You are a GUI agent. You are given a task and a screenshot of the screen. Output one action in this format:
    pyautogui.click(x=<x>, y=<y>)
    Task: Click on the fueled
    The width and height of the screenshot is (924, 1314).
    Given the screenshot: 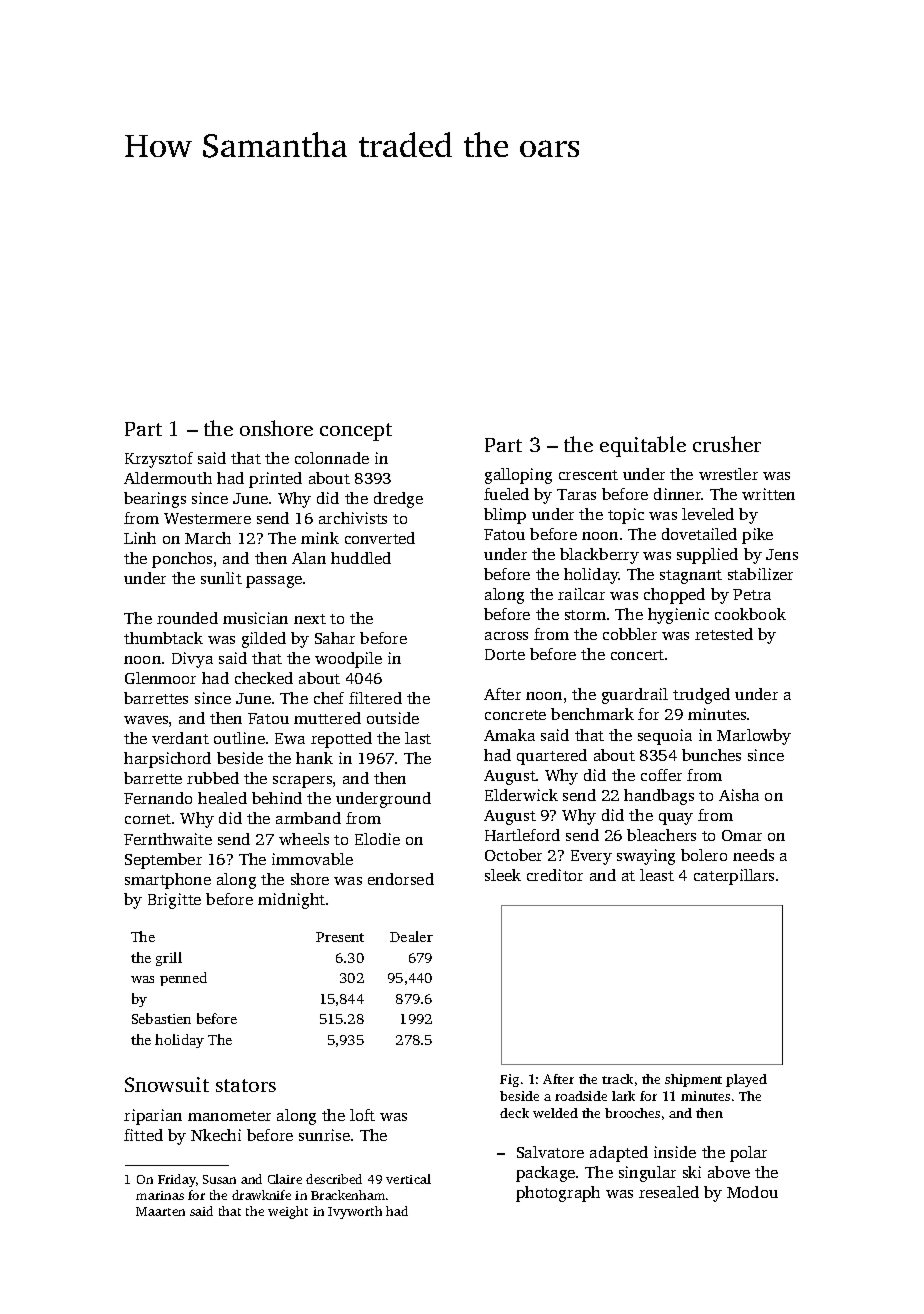 What is the action you would take?
    pyautogui.click(x=506, y=494)
